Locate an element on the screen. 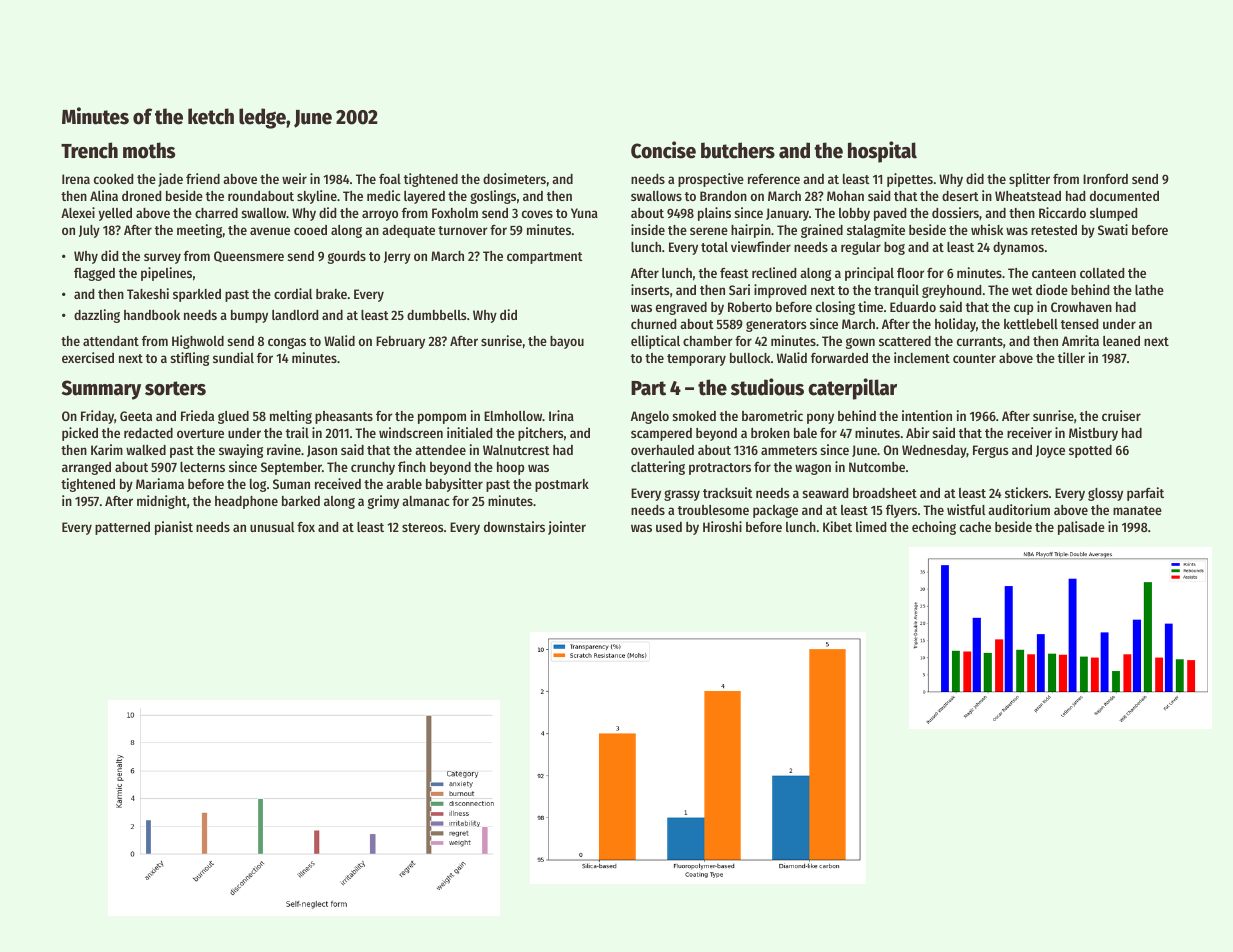 The width and height of the screenshot is (1233, 952). hospital is located at coordinates (882, 152).
